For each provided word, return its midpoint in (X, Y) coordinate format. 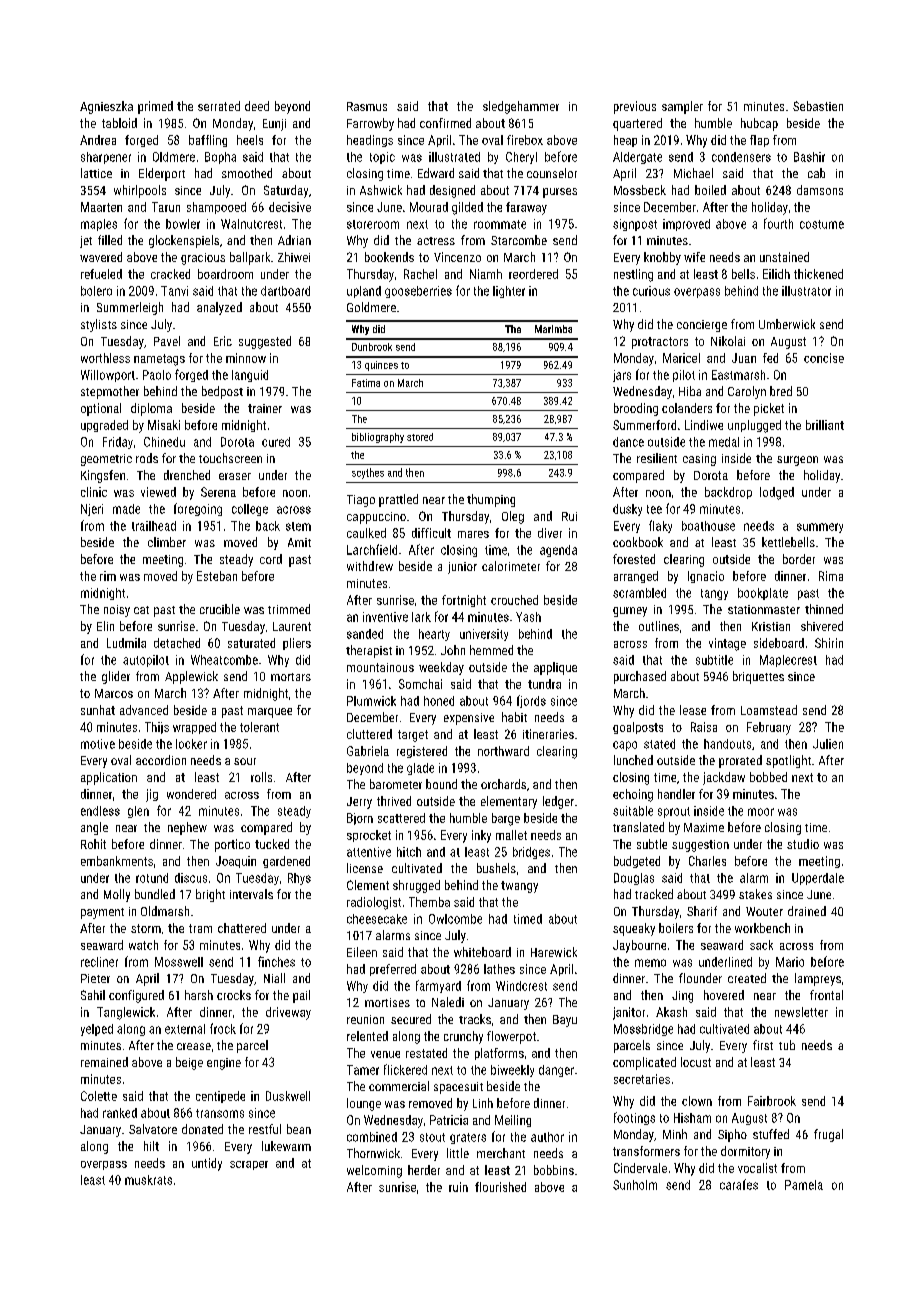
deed (257, 106)
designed (452, 191)
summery (820, 528)
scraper (249, 1165)
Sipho (732, 1135)
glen (138, 812)
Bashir (809, 157)
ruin (458, 1187)
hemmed (491, 650)
